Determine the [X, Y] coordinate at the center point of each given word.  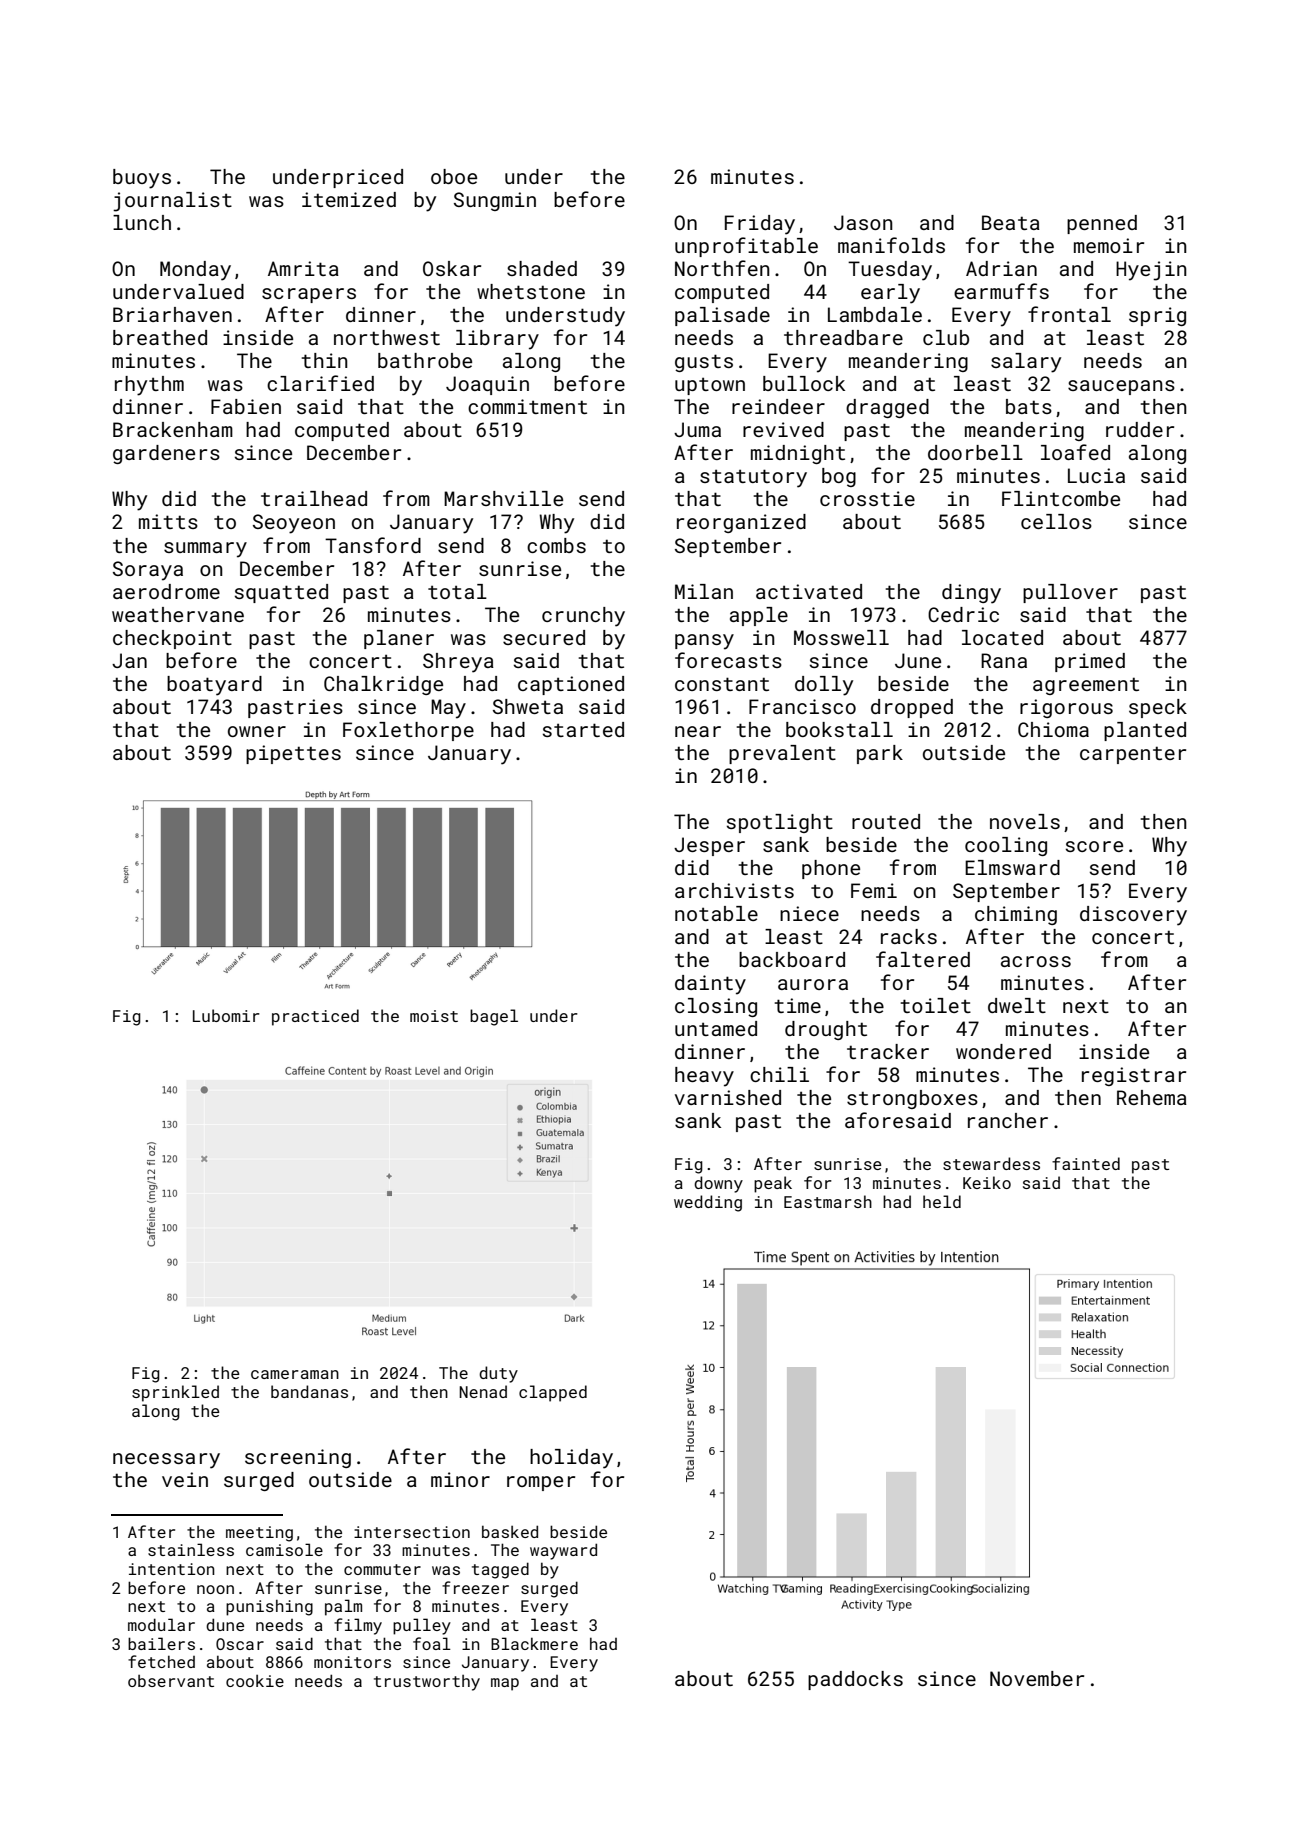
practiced [315, 1017]
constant [722, 684]
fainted [1086, 1163]
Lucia [1096, 475]
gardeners [166, 454]
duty [498, 1374]
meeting [259, 1534]
